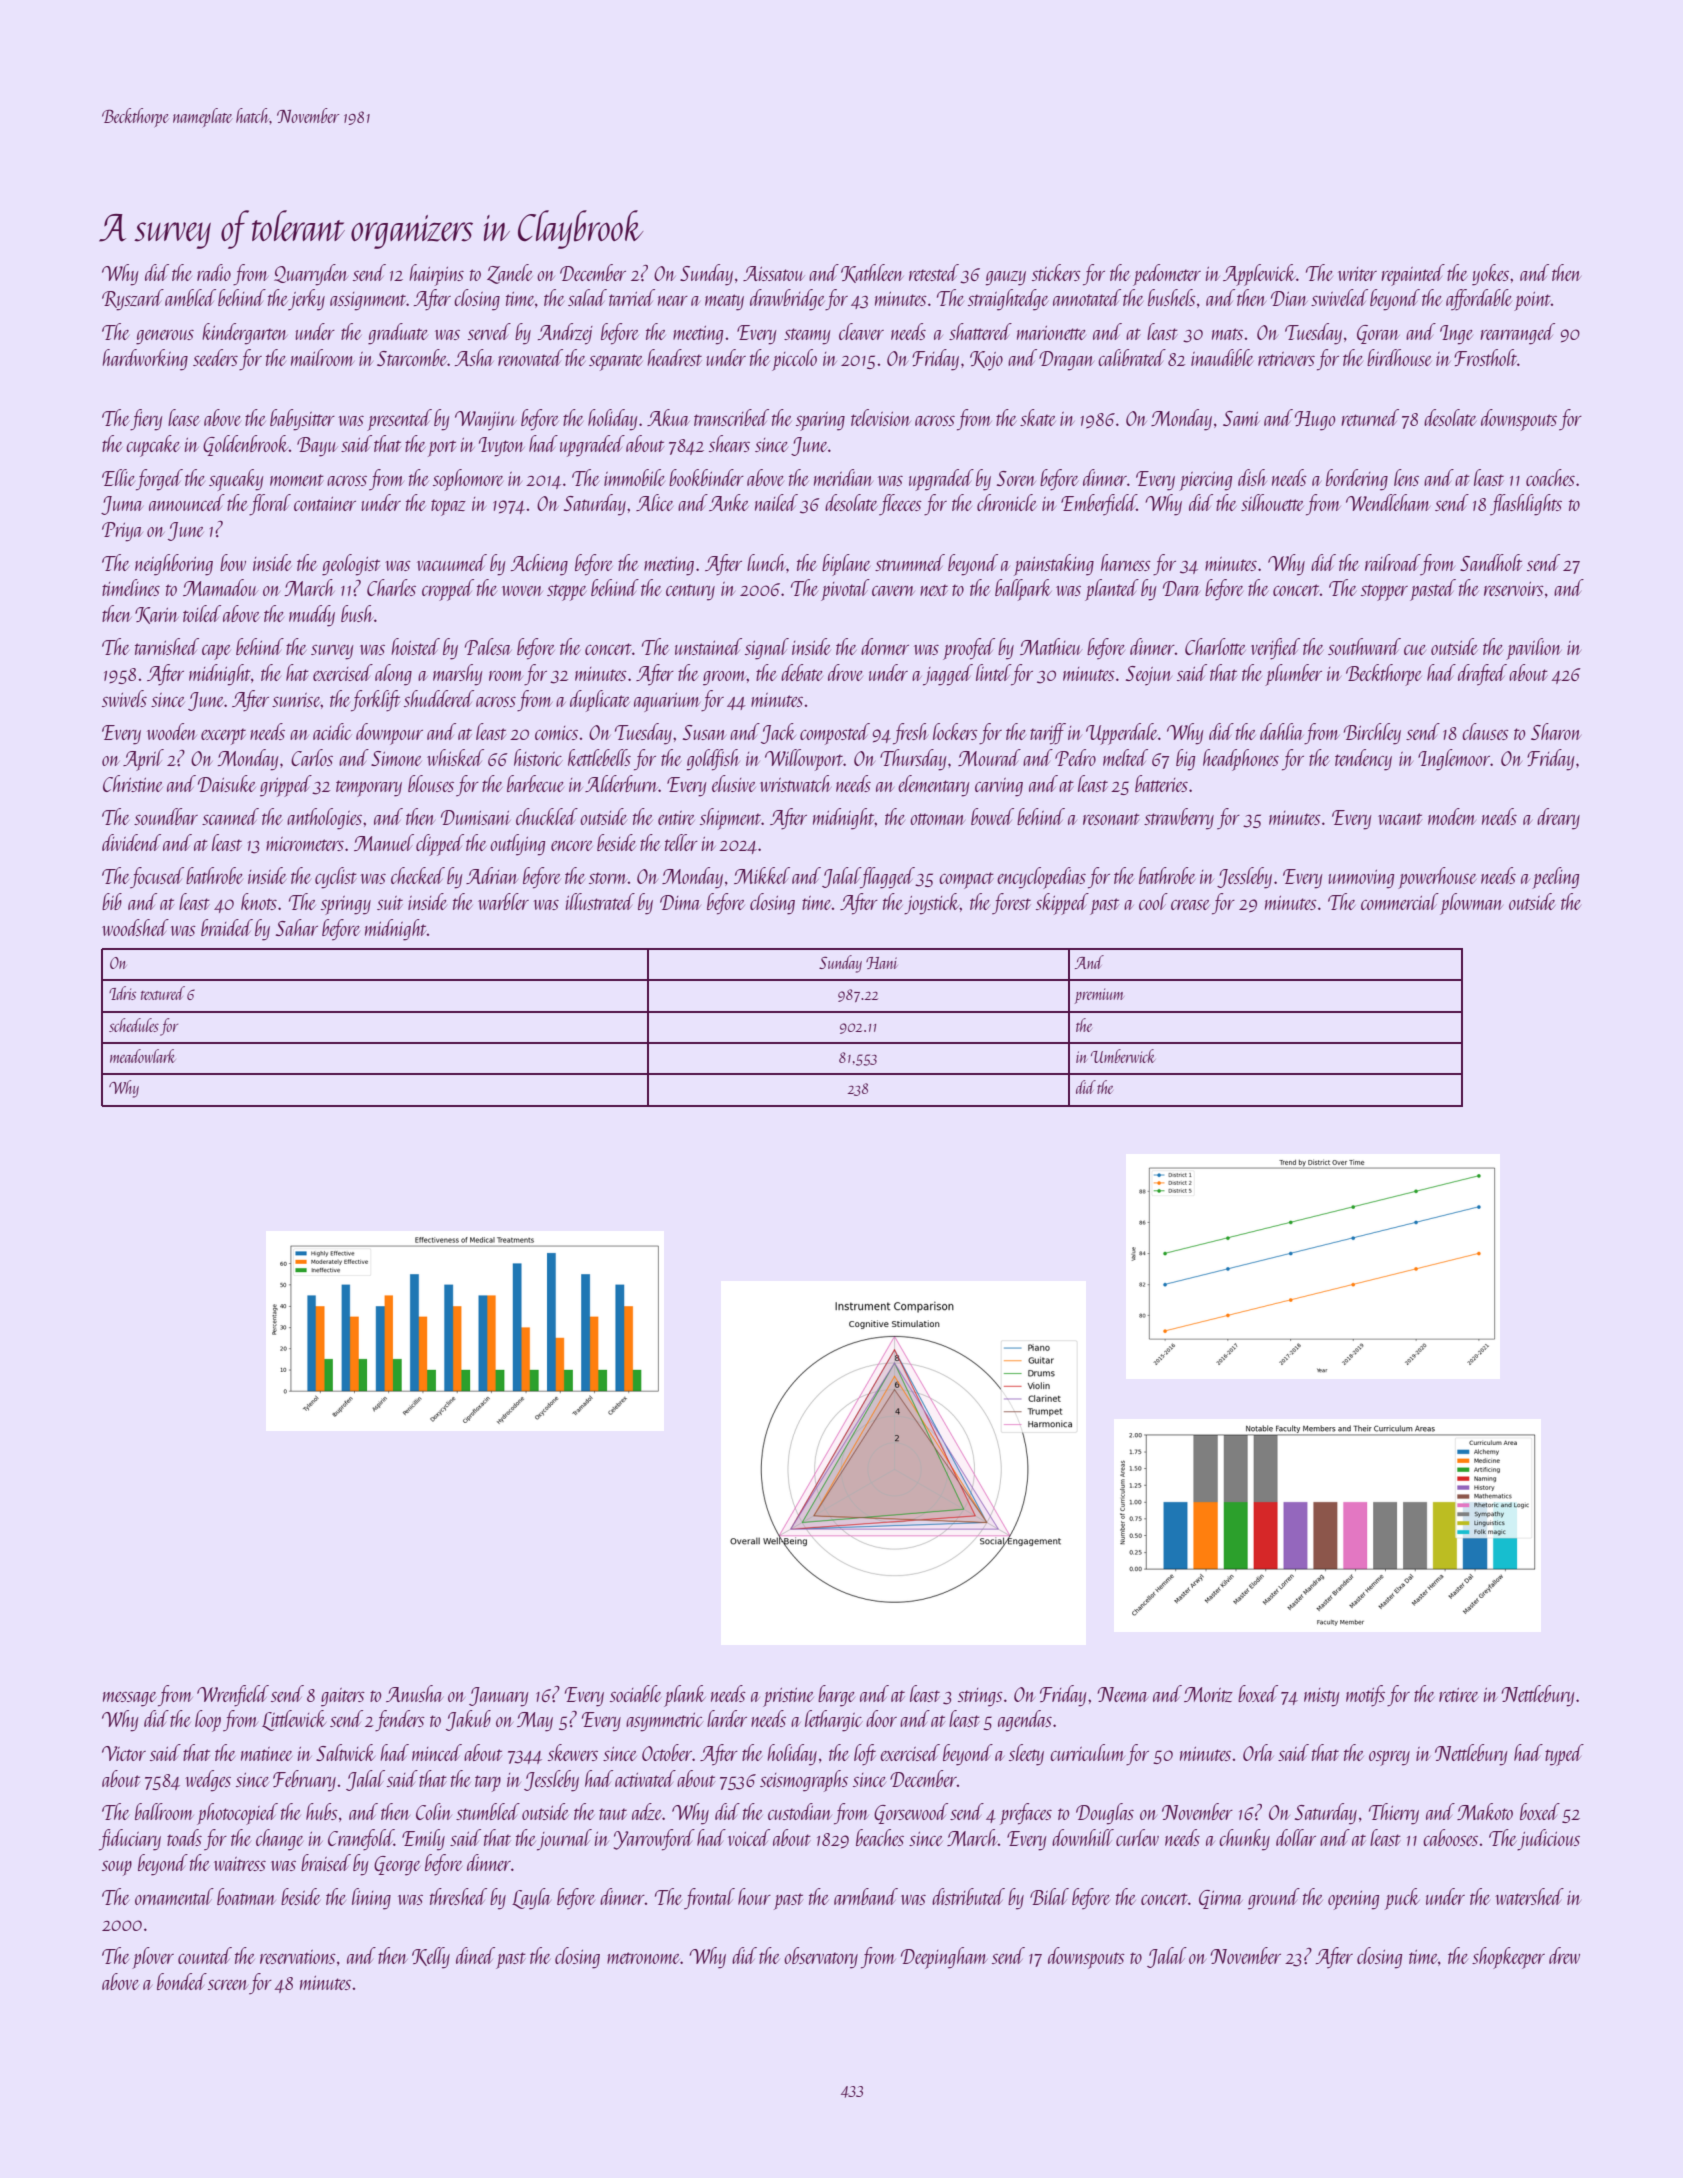  Describe the element at coordinates (143, 1056) in the page. I see `meadowlark` at that location.
